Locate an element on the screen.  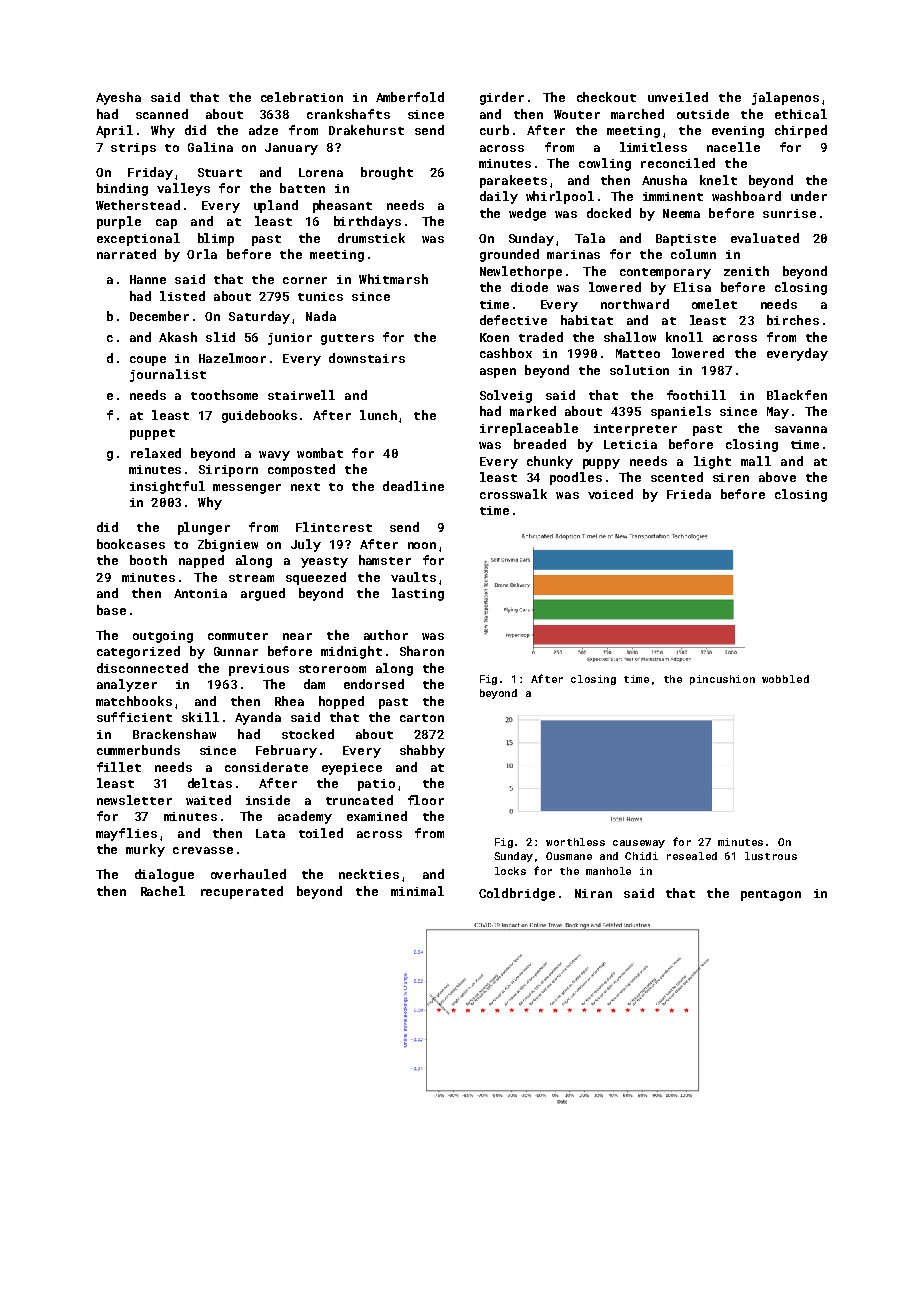
scanned is located at coordinates (162, 114).
